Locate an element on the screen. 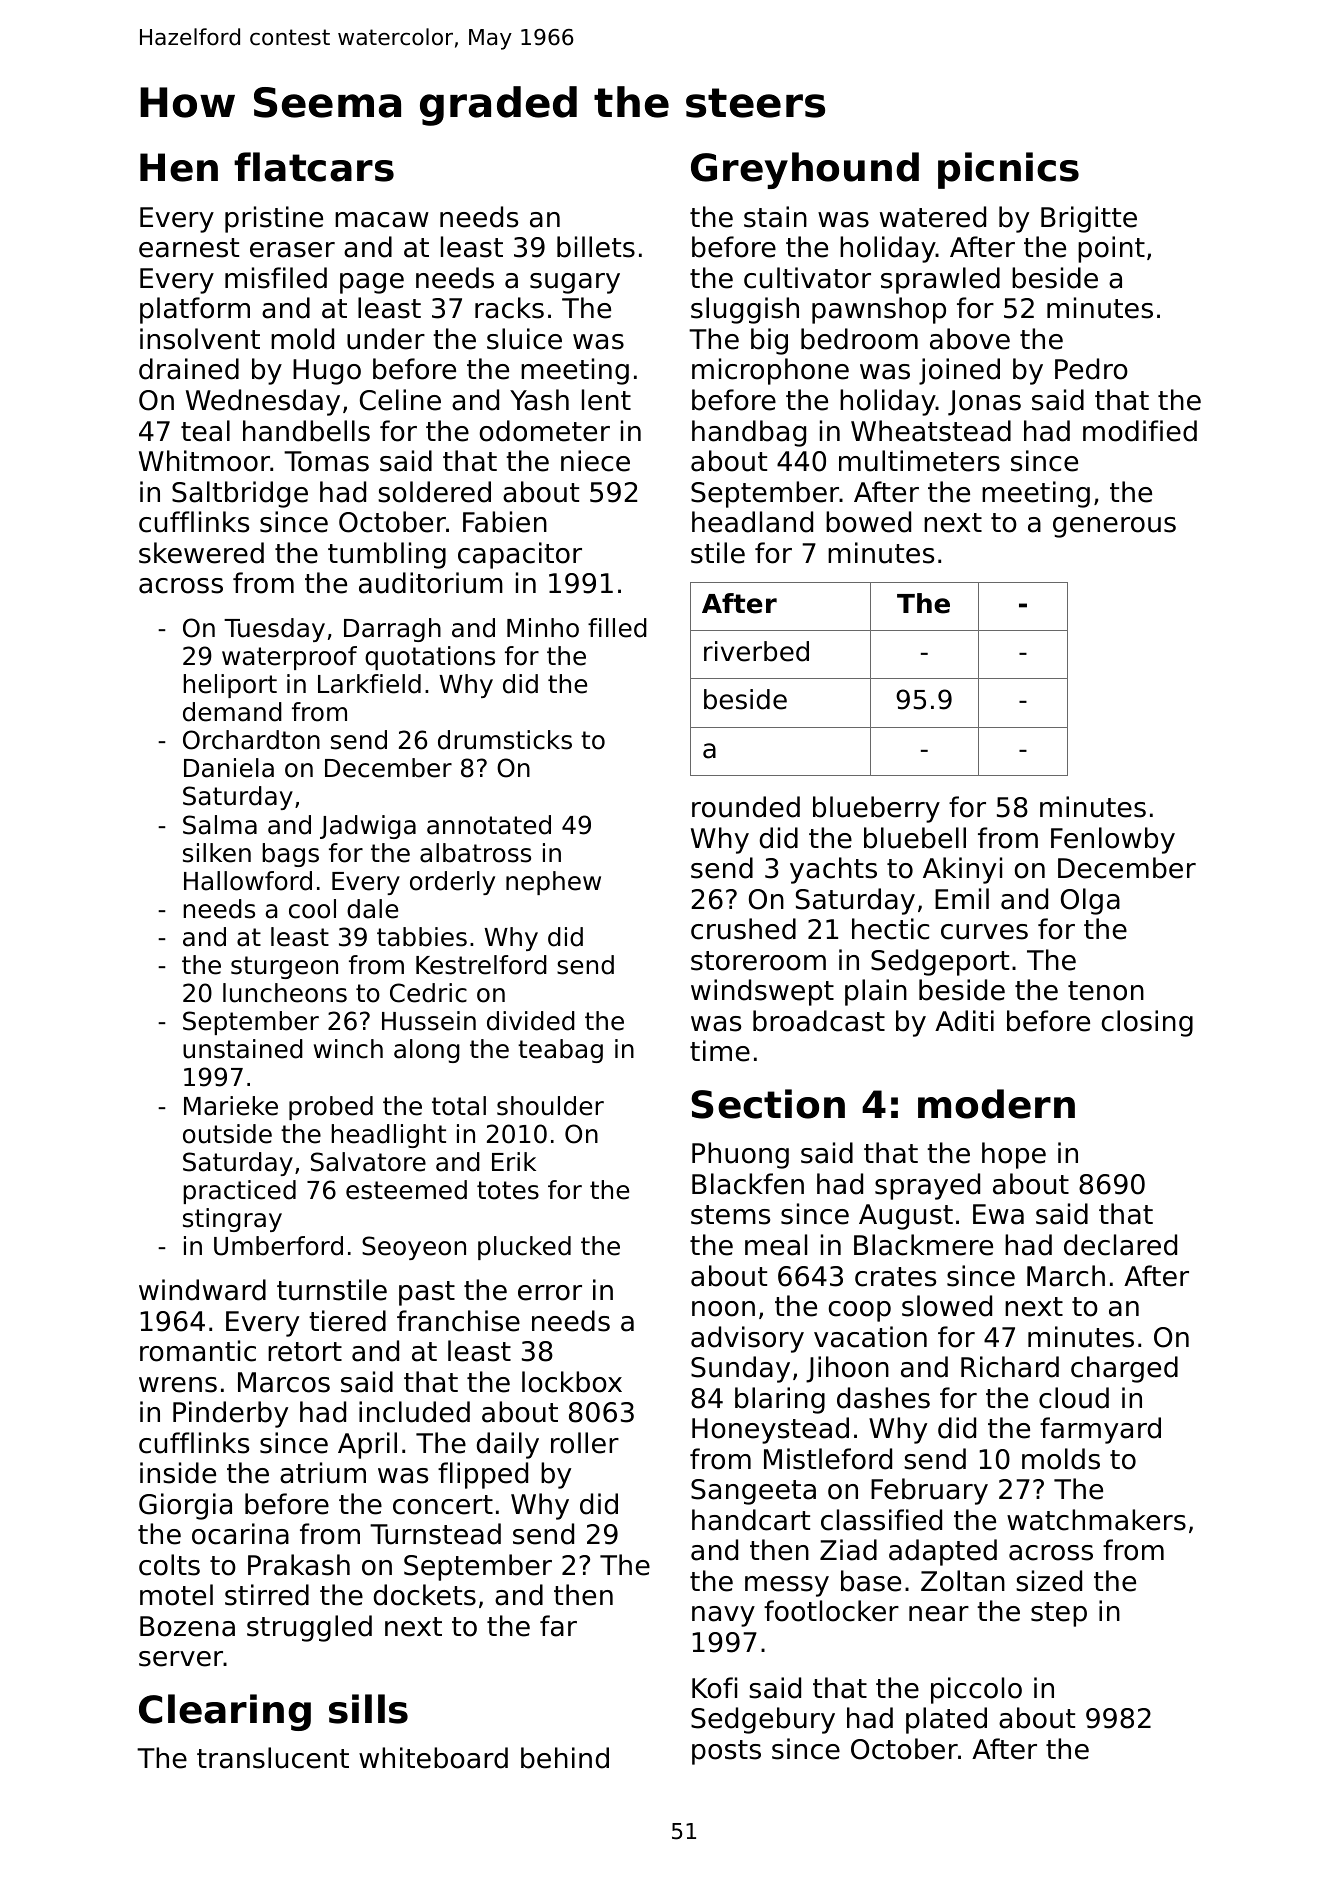 This screenshot has width=1341, height=1896. outside is located at coordinates (227, 1134).
